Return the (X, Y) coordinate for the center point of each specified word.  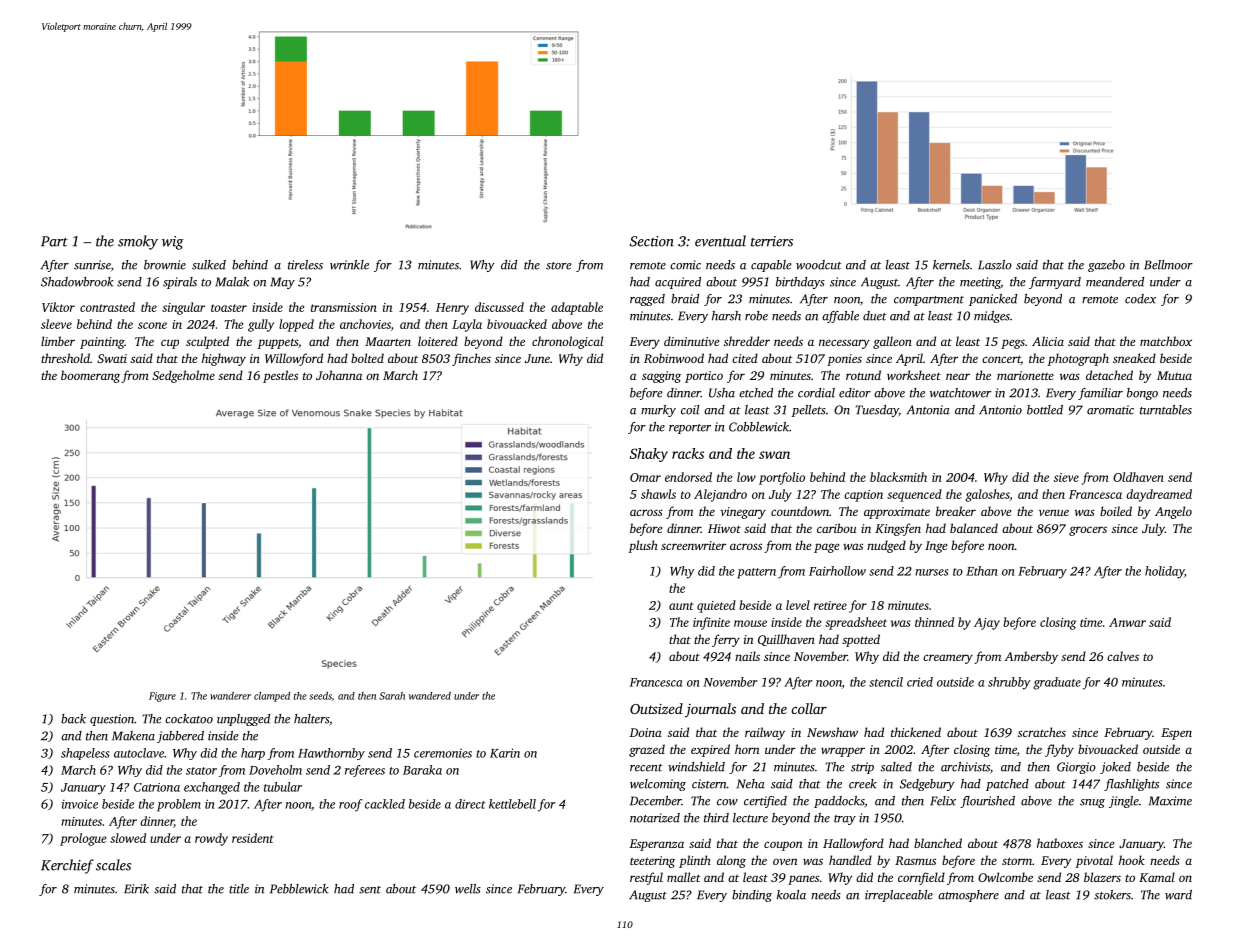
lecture (750, 818)
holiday (1164, 572)
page (826, 548)
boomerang (90, 376)
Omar (645, 477)
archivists (965, 767)
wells (468, 889)
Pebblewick (299, 889)
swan (774, 455)
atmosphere (968, 896)
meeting (980, 283)
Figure (162, 697)
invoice (80, 804)
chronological (567, 342)
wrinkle (349, 265)
